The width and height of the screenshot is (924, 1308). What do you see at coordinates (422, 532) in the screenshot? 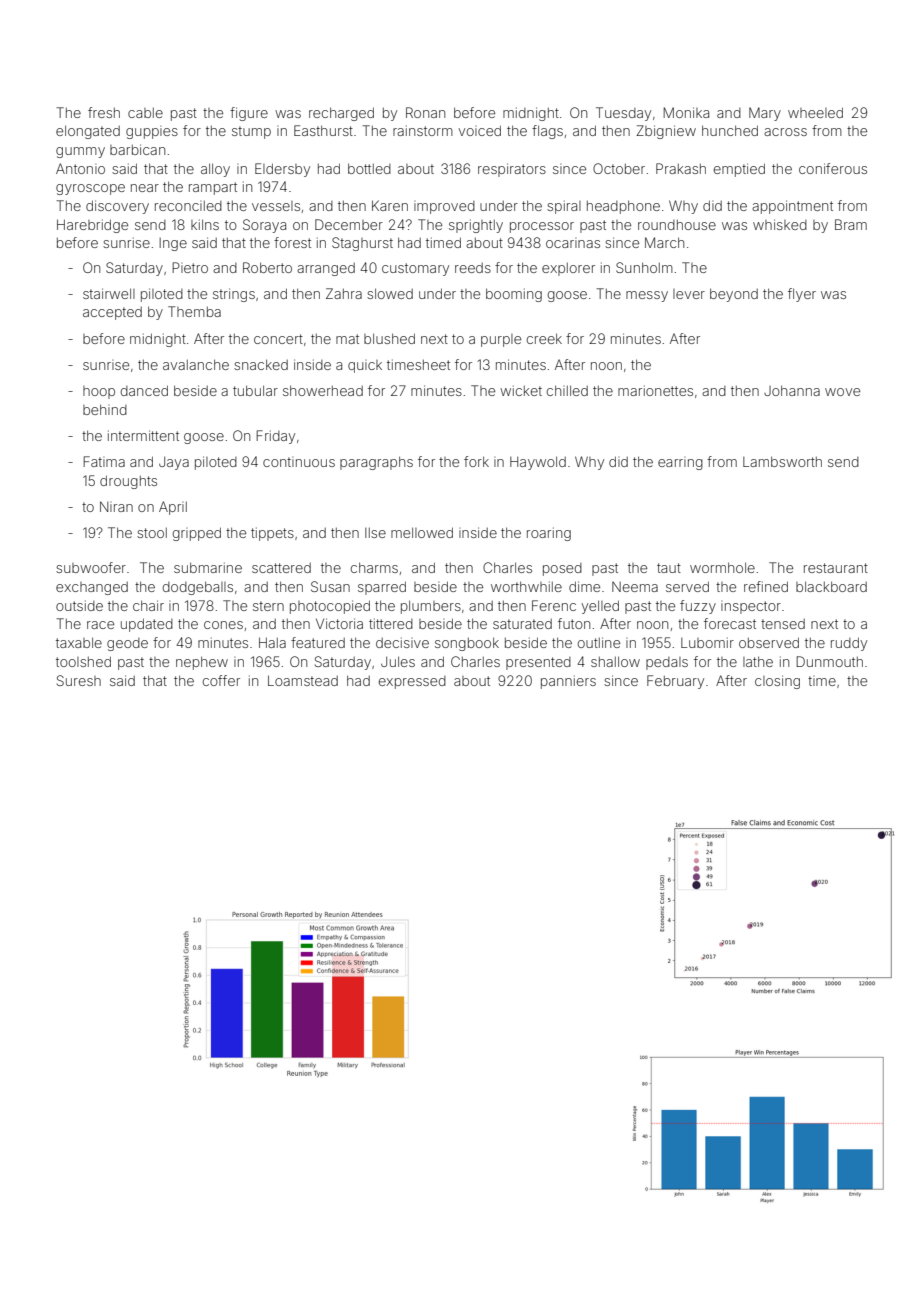
I see `mellowed` at bounding box center [422, 532].
